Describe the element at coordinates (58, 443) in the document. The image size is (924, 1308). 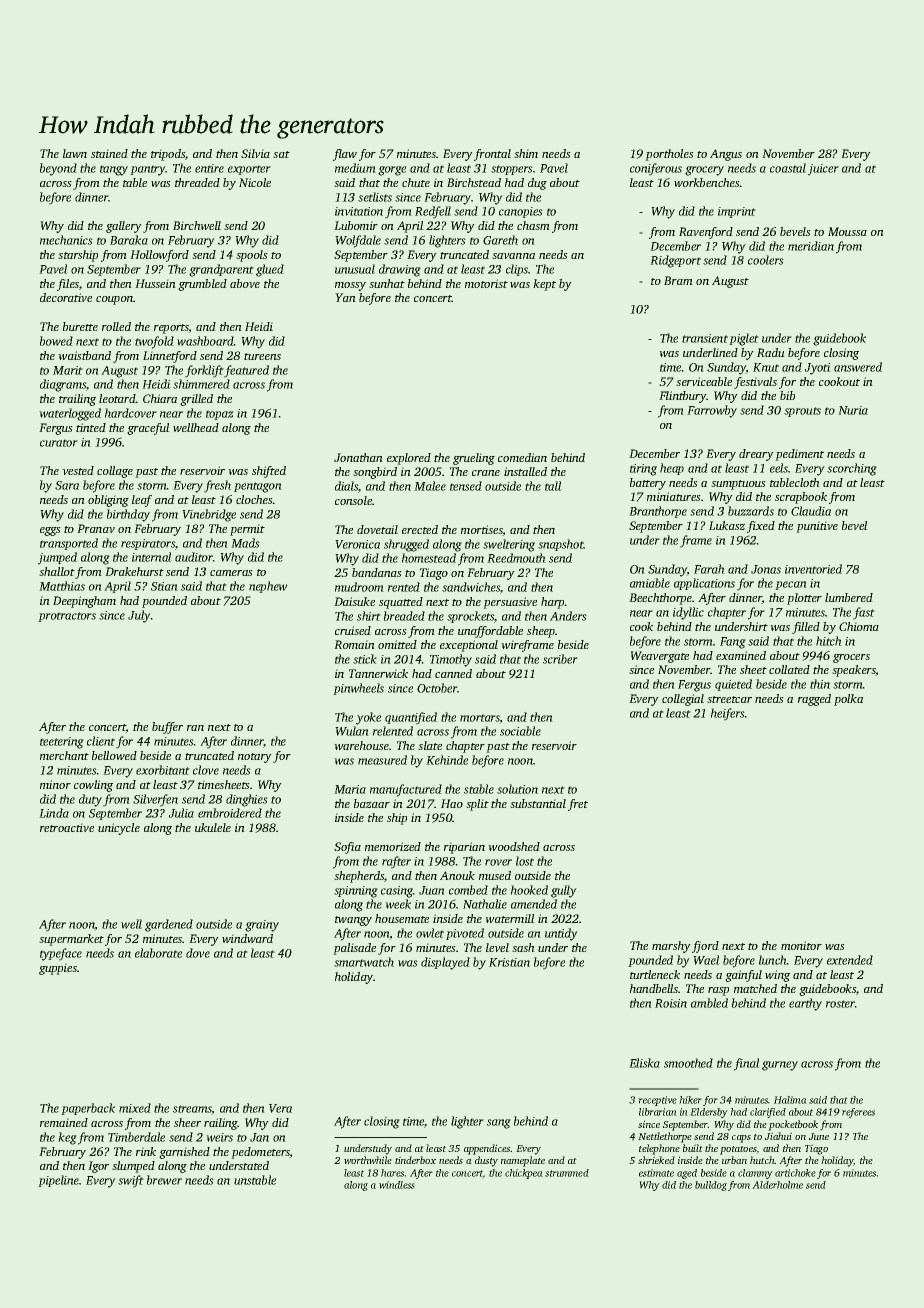
I see `curator` at that location.
